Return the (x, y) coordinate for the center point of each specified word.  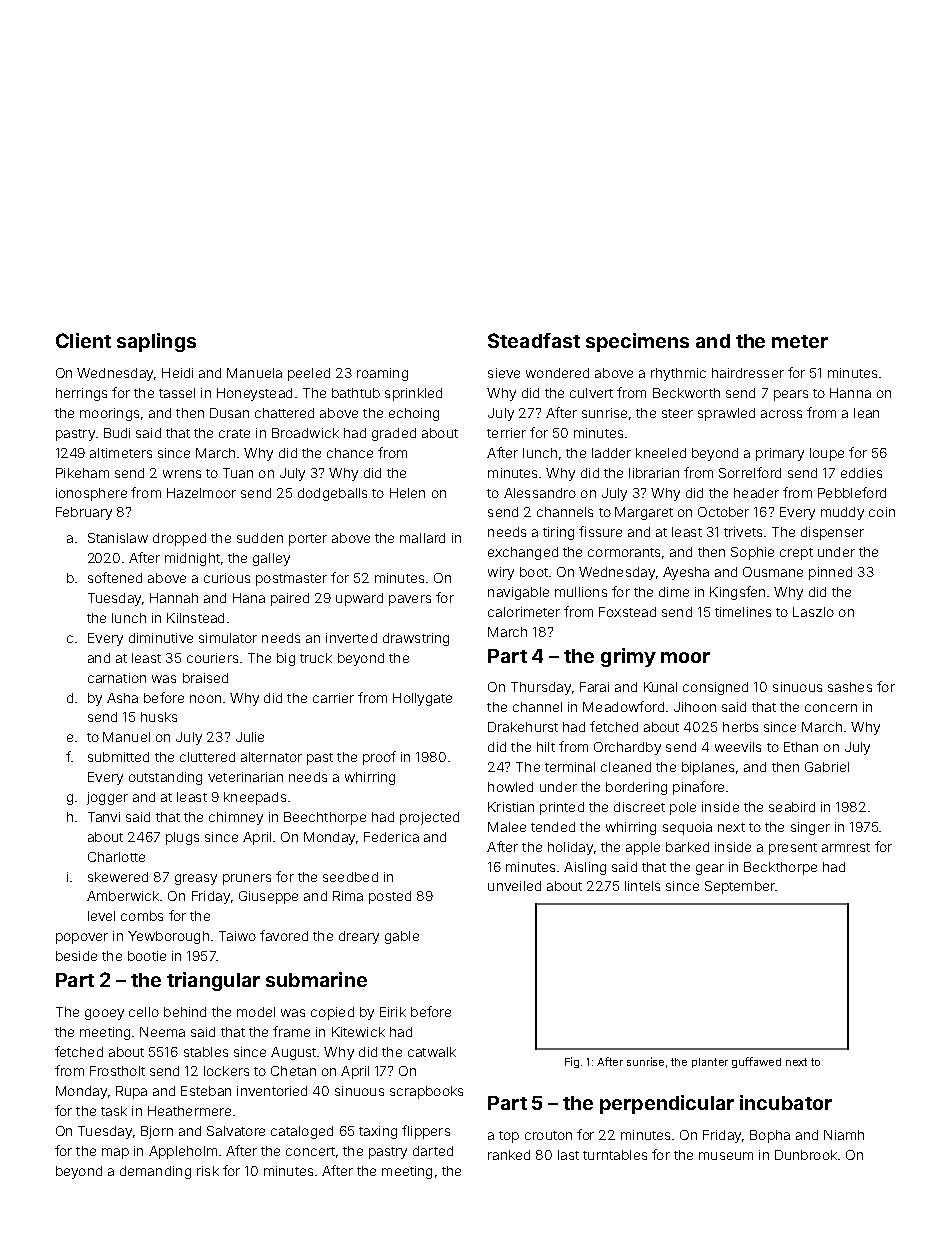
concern (831, 708)
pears (791, 395)
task (114, 1111)
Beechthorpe (325, 818)
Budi (117, 433)
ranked (509, 1155)
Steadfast (534, 340)
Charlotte (116, 857)
